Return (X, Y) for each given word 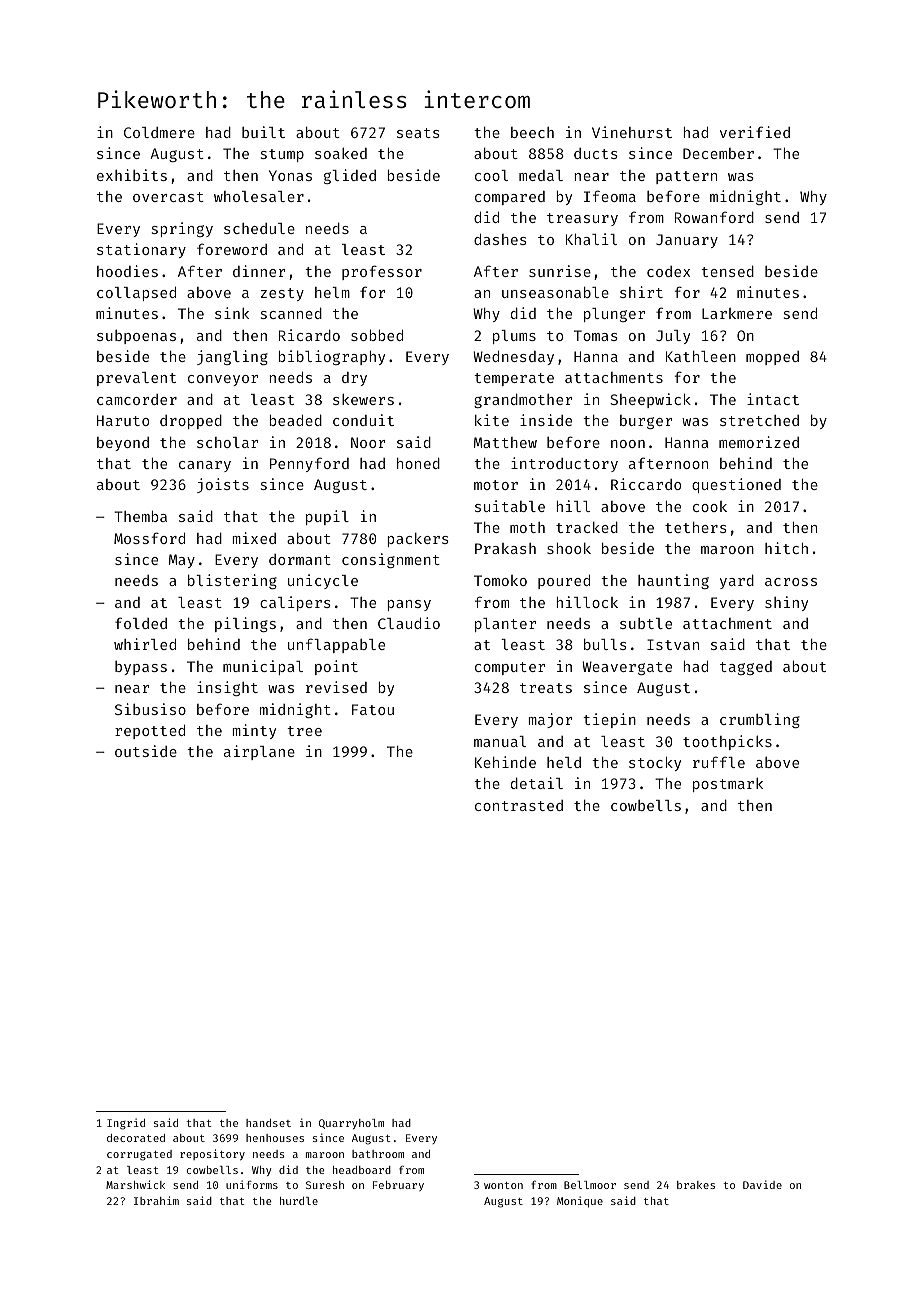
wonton (503, 1185)
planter (505, 625)
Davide (762, 1184)
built (263, 132)
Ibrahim (156, 1200)
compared (510, 198)
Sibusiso (150, 709)
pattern (686, 177)
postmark (728, 784)
